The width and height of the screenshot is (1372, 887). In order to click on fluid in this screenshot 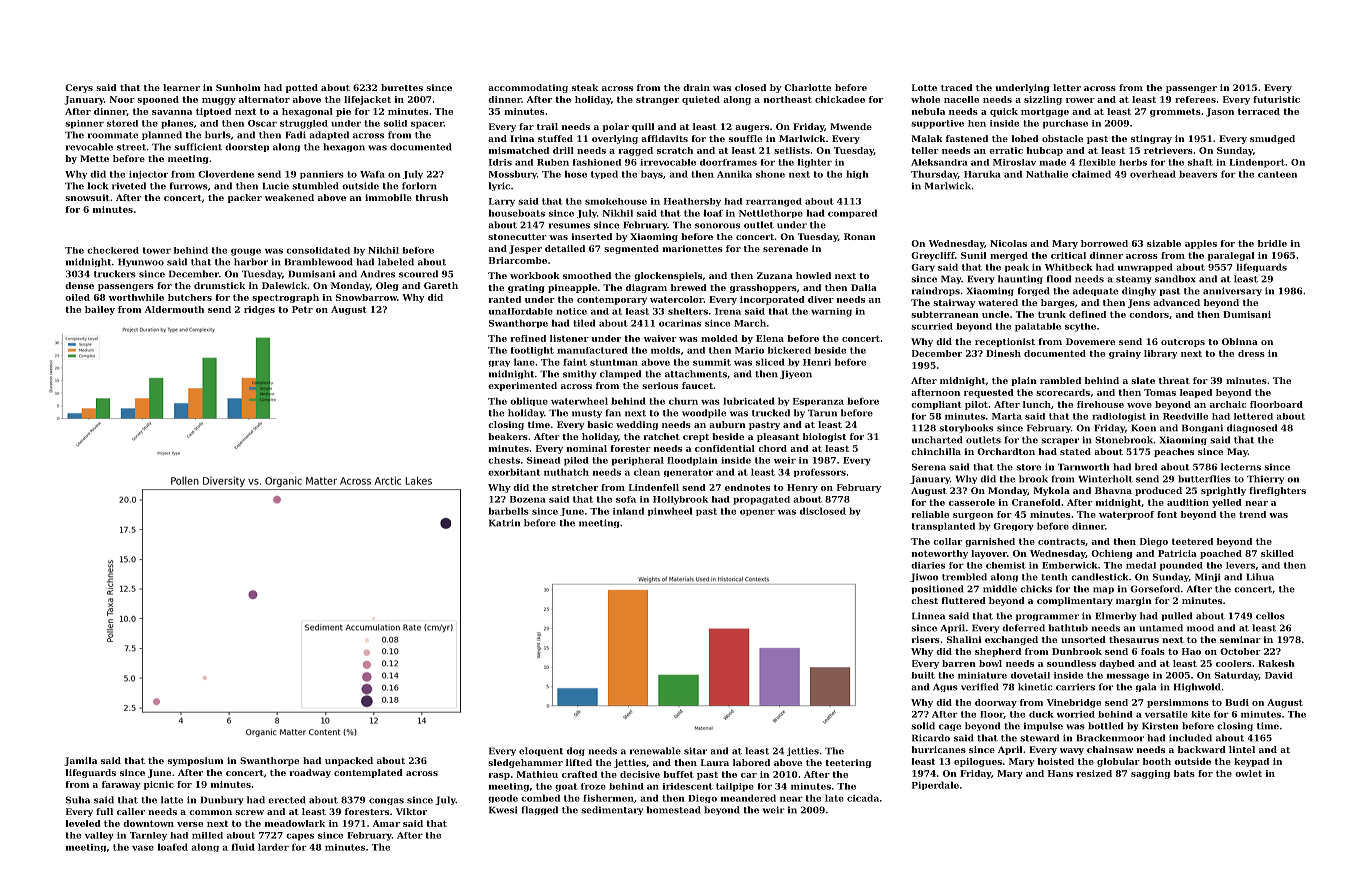, I will do `click(243, 847)`.
